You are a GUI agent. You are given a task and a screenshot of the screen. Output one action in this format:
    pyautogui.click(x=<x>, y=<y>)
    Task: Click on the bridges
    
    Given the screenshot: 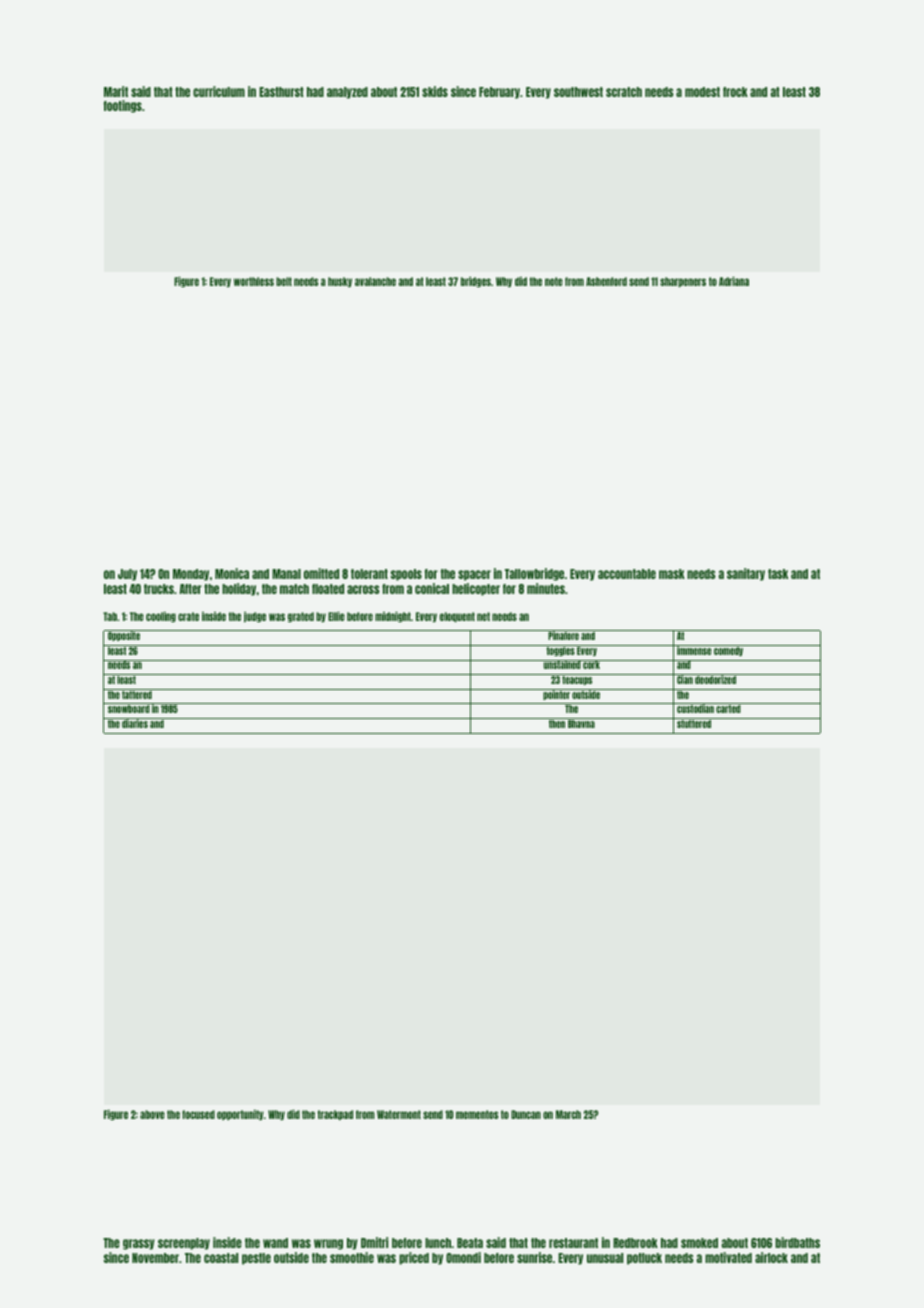 What is the action you would take?
    pyautogui.click(x=476, y=281)
